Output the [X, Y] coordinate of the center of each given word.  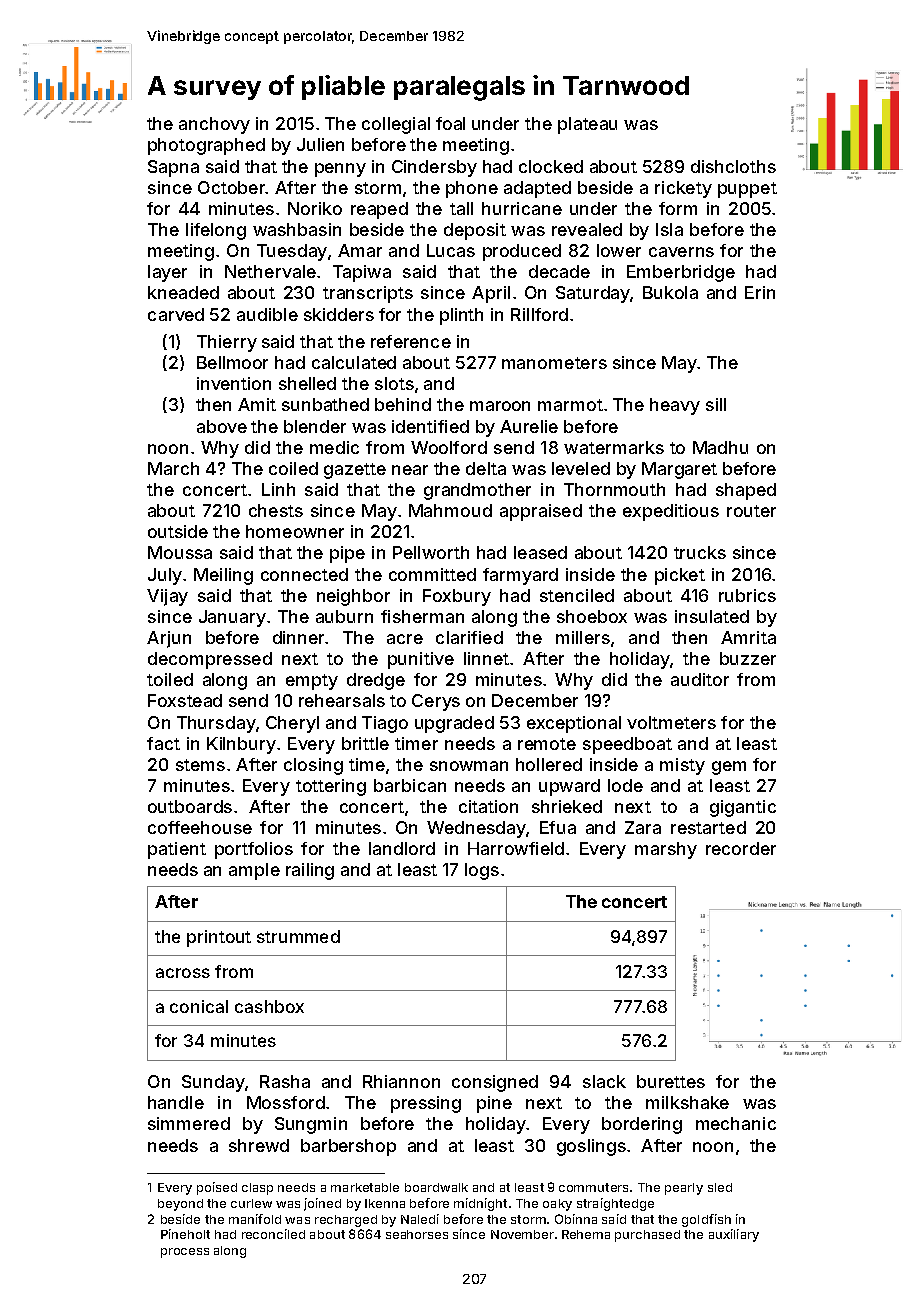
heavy [675, 406]
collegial [396, 125]
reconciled [273, 1234]
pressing [426, 1104]
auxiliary [734, 1235]
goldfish [706, 1220]
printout [219, 938]
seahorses [417, 1234]
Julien [320, 144]
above [222, 426]
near [410, 470]
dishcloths [733, 166]
